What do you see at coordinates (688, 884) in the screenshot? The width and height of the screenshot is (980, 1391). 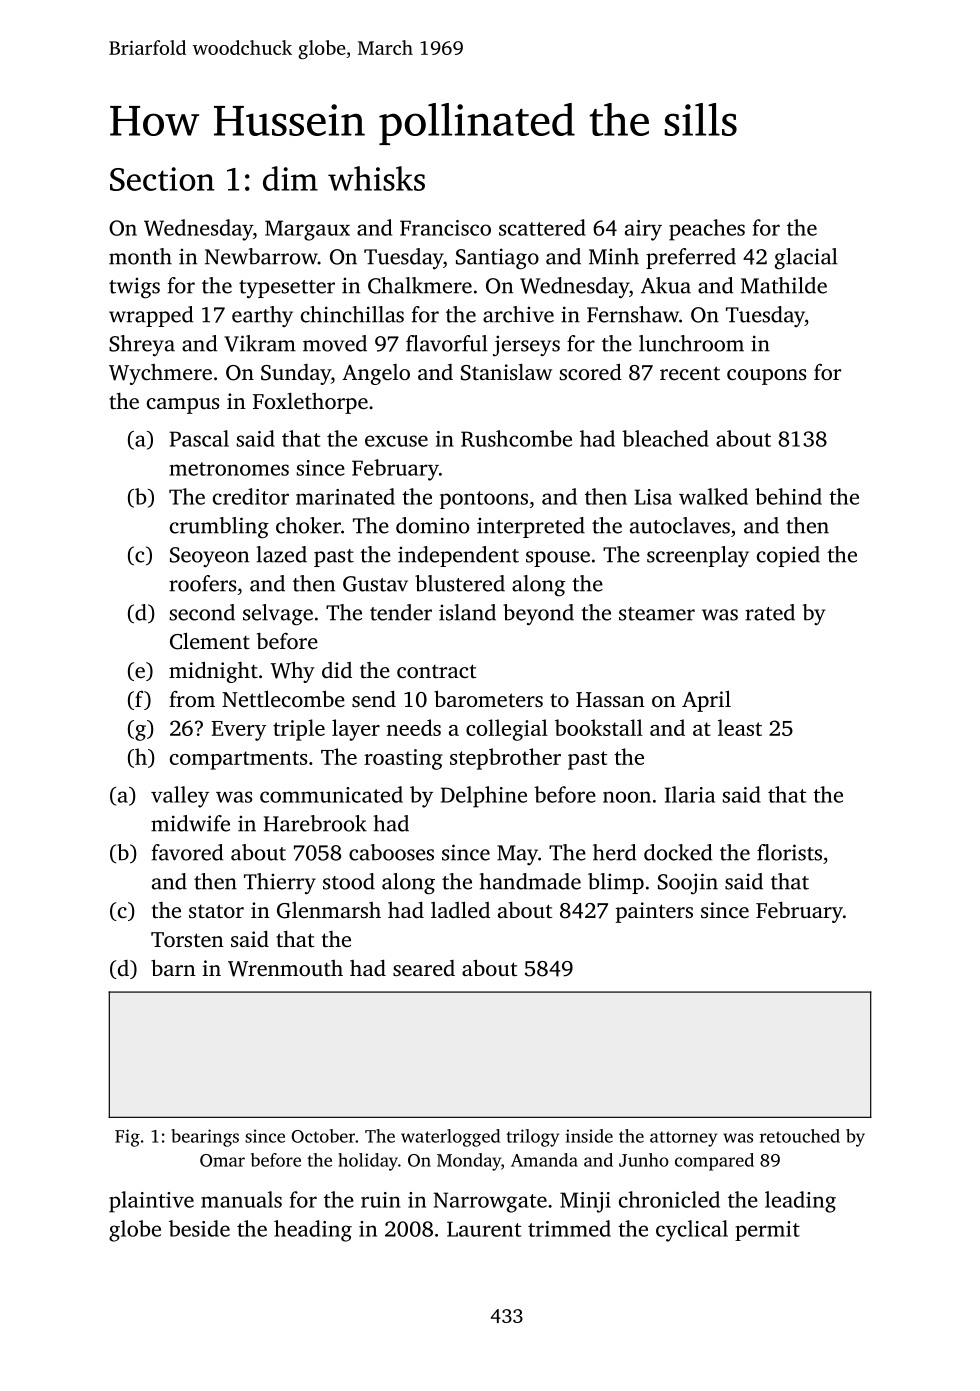 I see `Soojin` at bounding box center [688, 884].
